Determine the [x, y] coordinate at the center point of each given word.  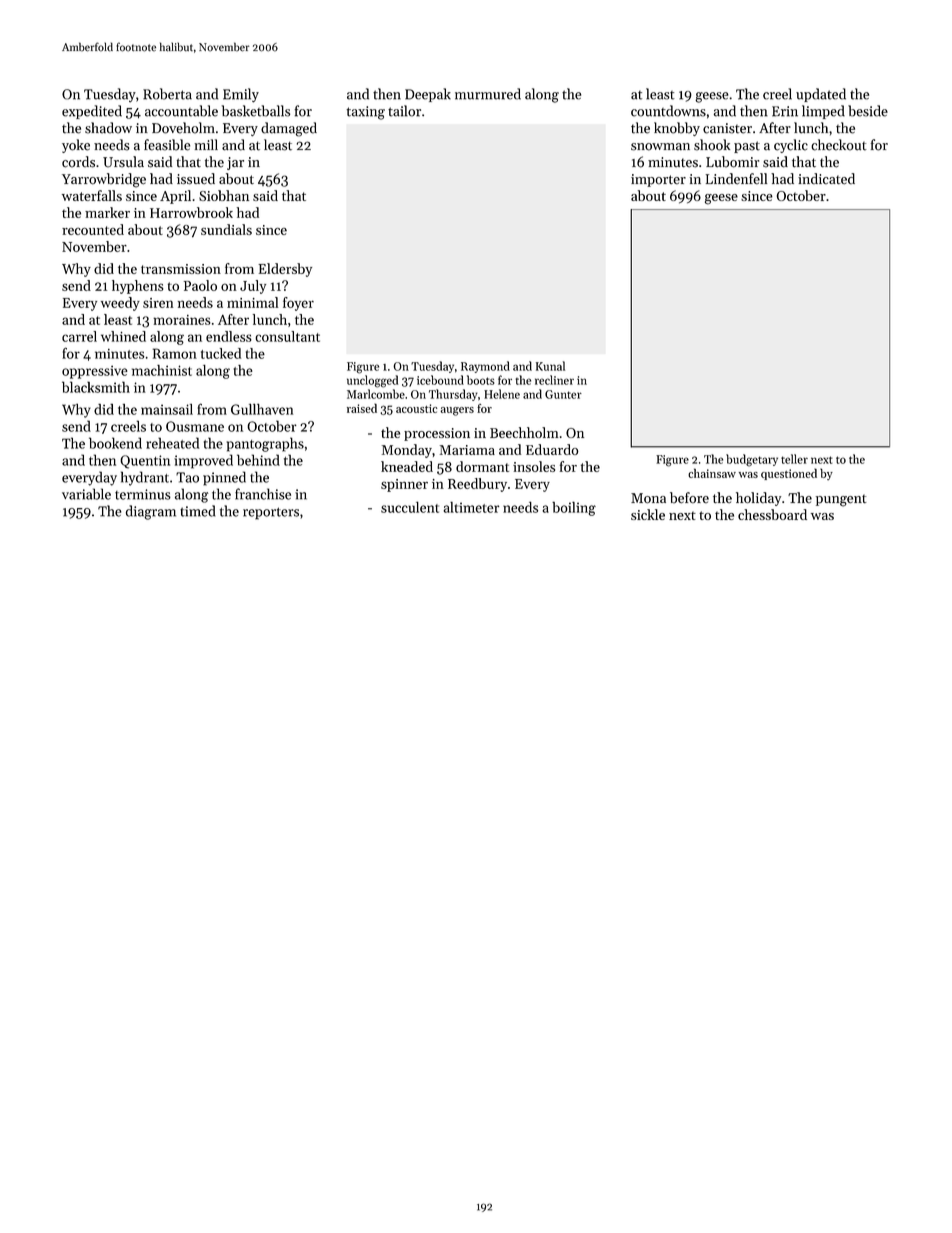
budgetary [752, 460]
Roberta [167, 94]
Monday [407, 451]
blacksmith [96, 387]
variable [86, 494]
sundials [226, 229]
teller [794, 459]
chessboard [772, 514]
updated [821, 95]
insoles [534, 466]
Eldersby [285, 270]
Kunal [550, 366]
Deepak [428, 95]
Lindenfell [736, 179]
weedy [120, 304]
